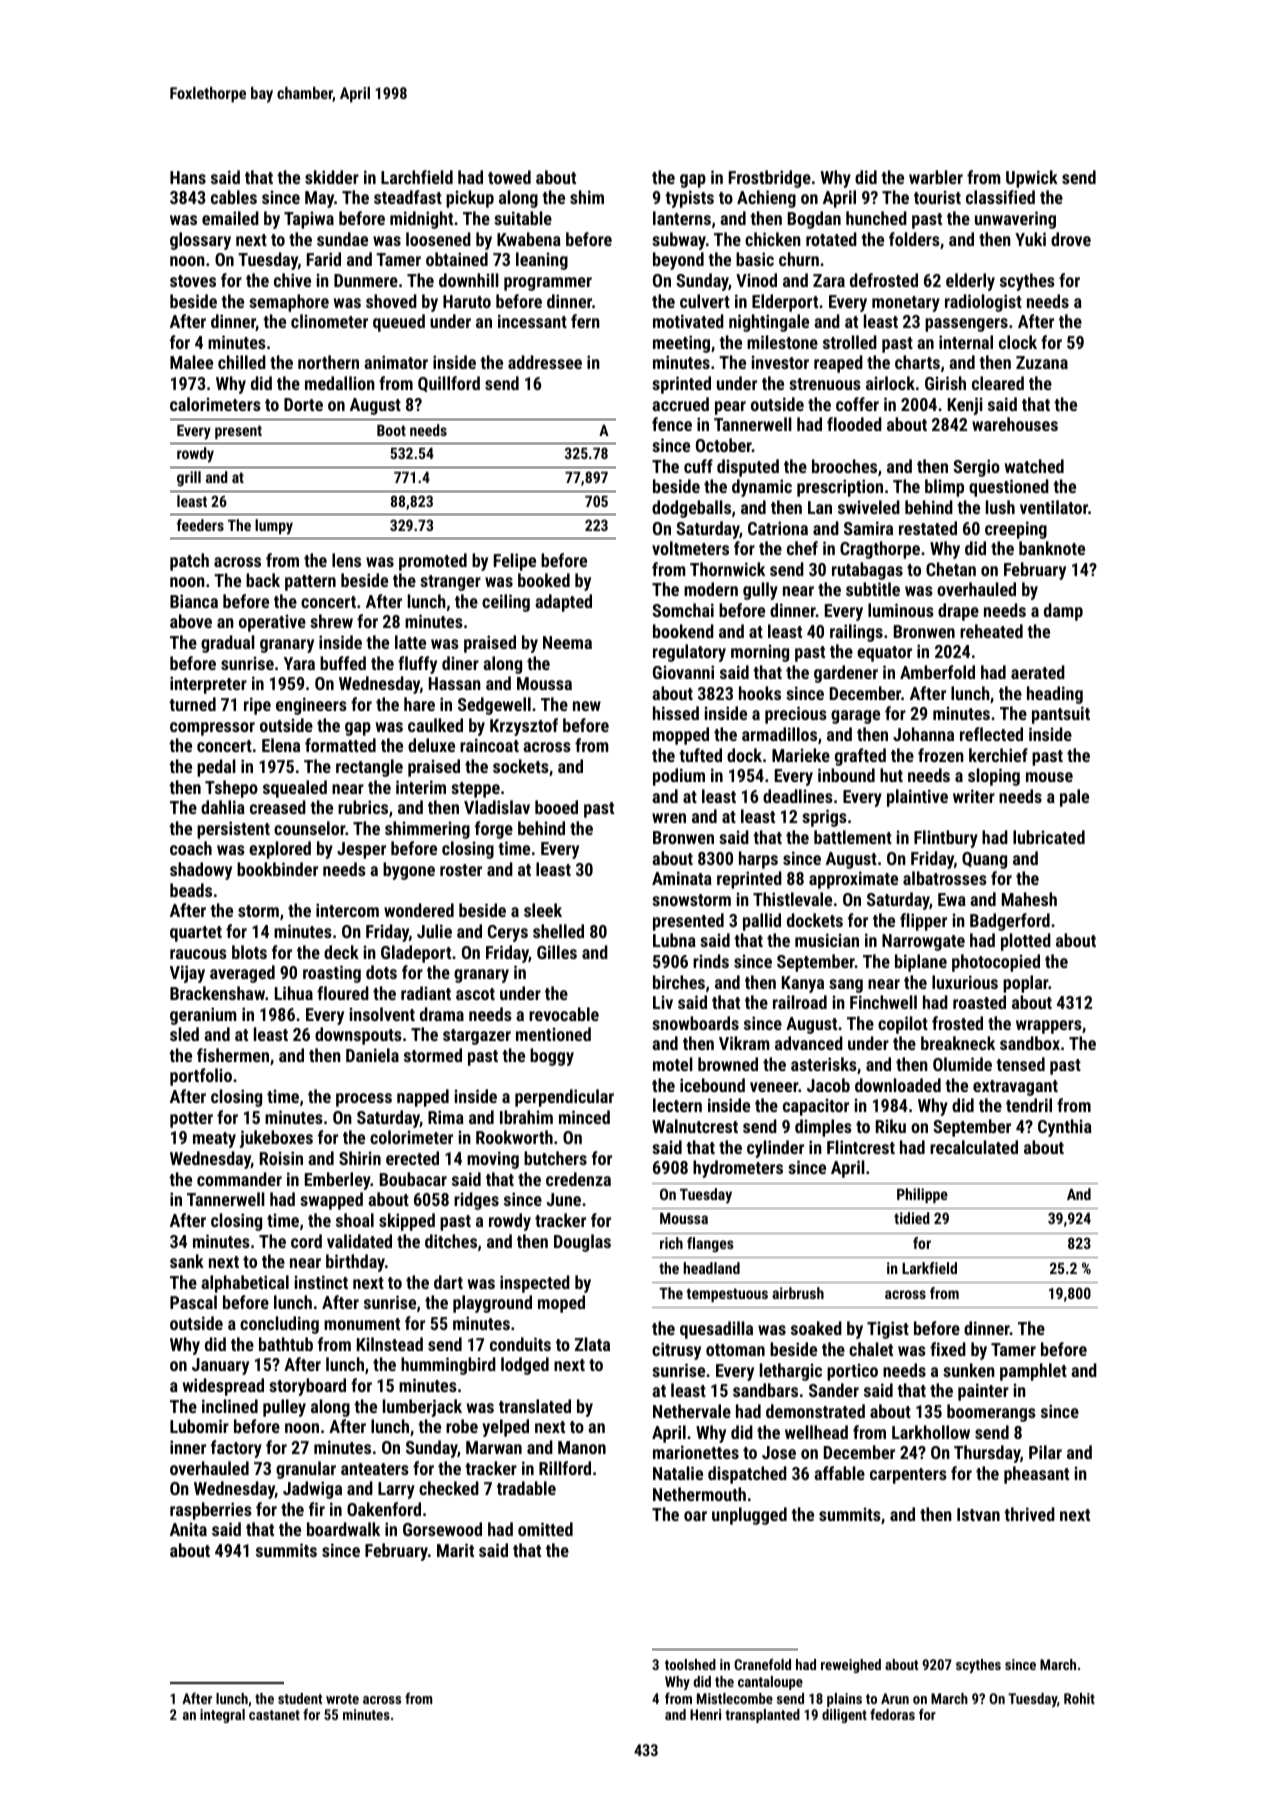 Image resolution: width=1268 pixels, height=1793 pixels. Describe the element at coordinates (184, 1034) in the image. I see `sled` at that location.
